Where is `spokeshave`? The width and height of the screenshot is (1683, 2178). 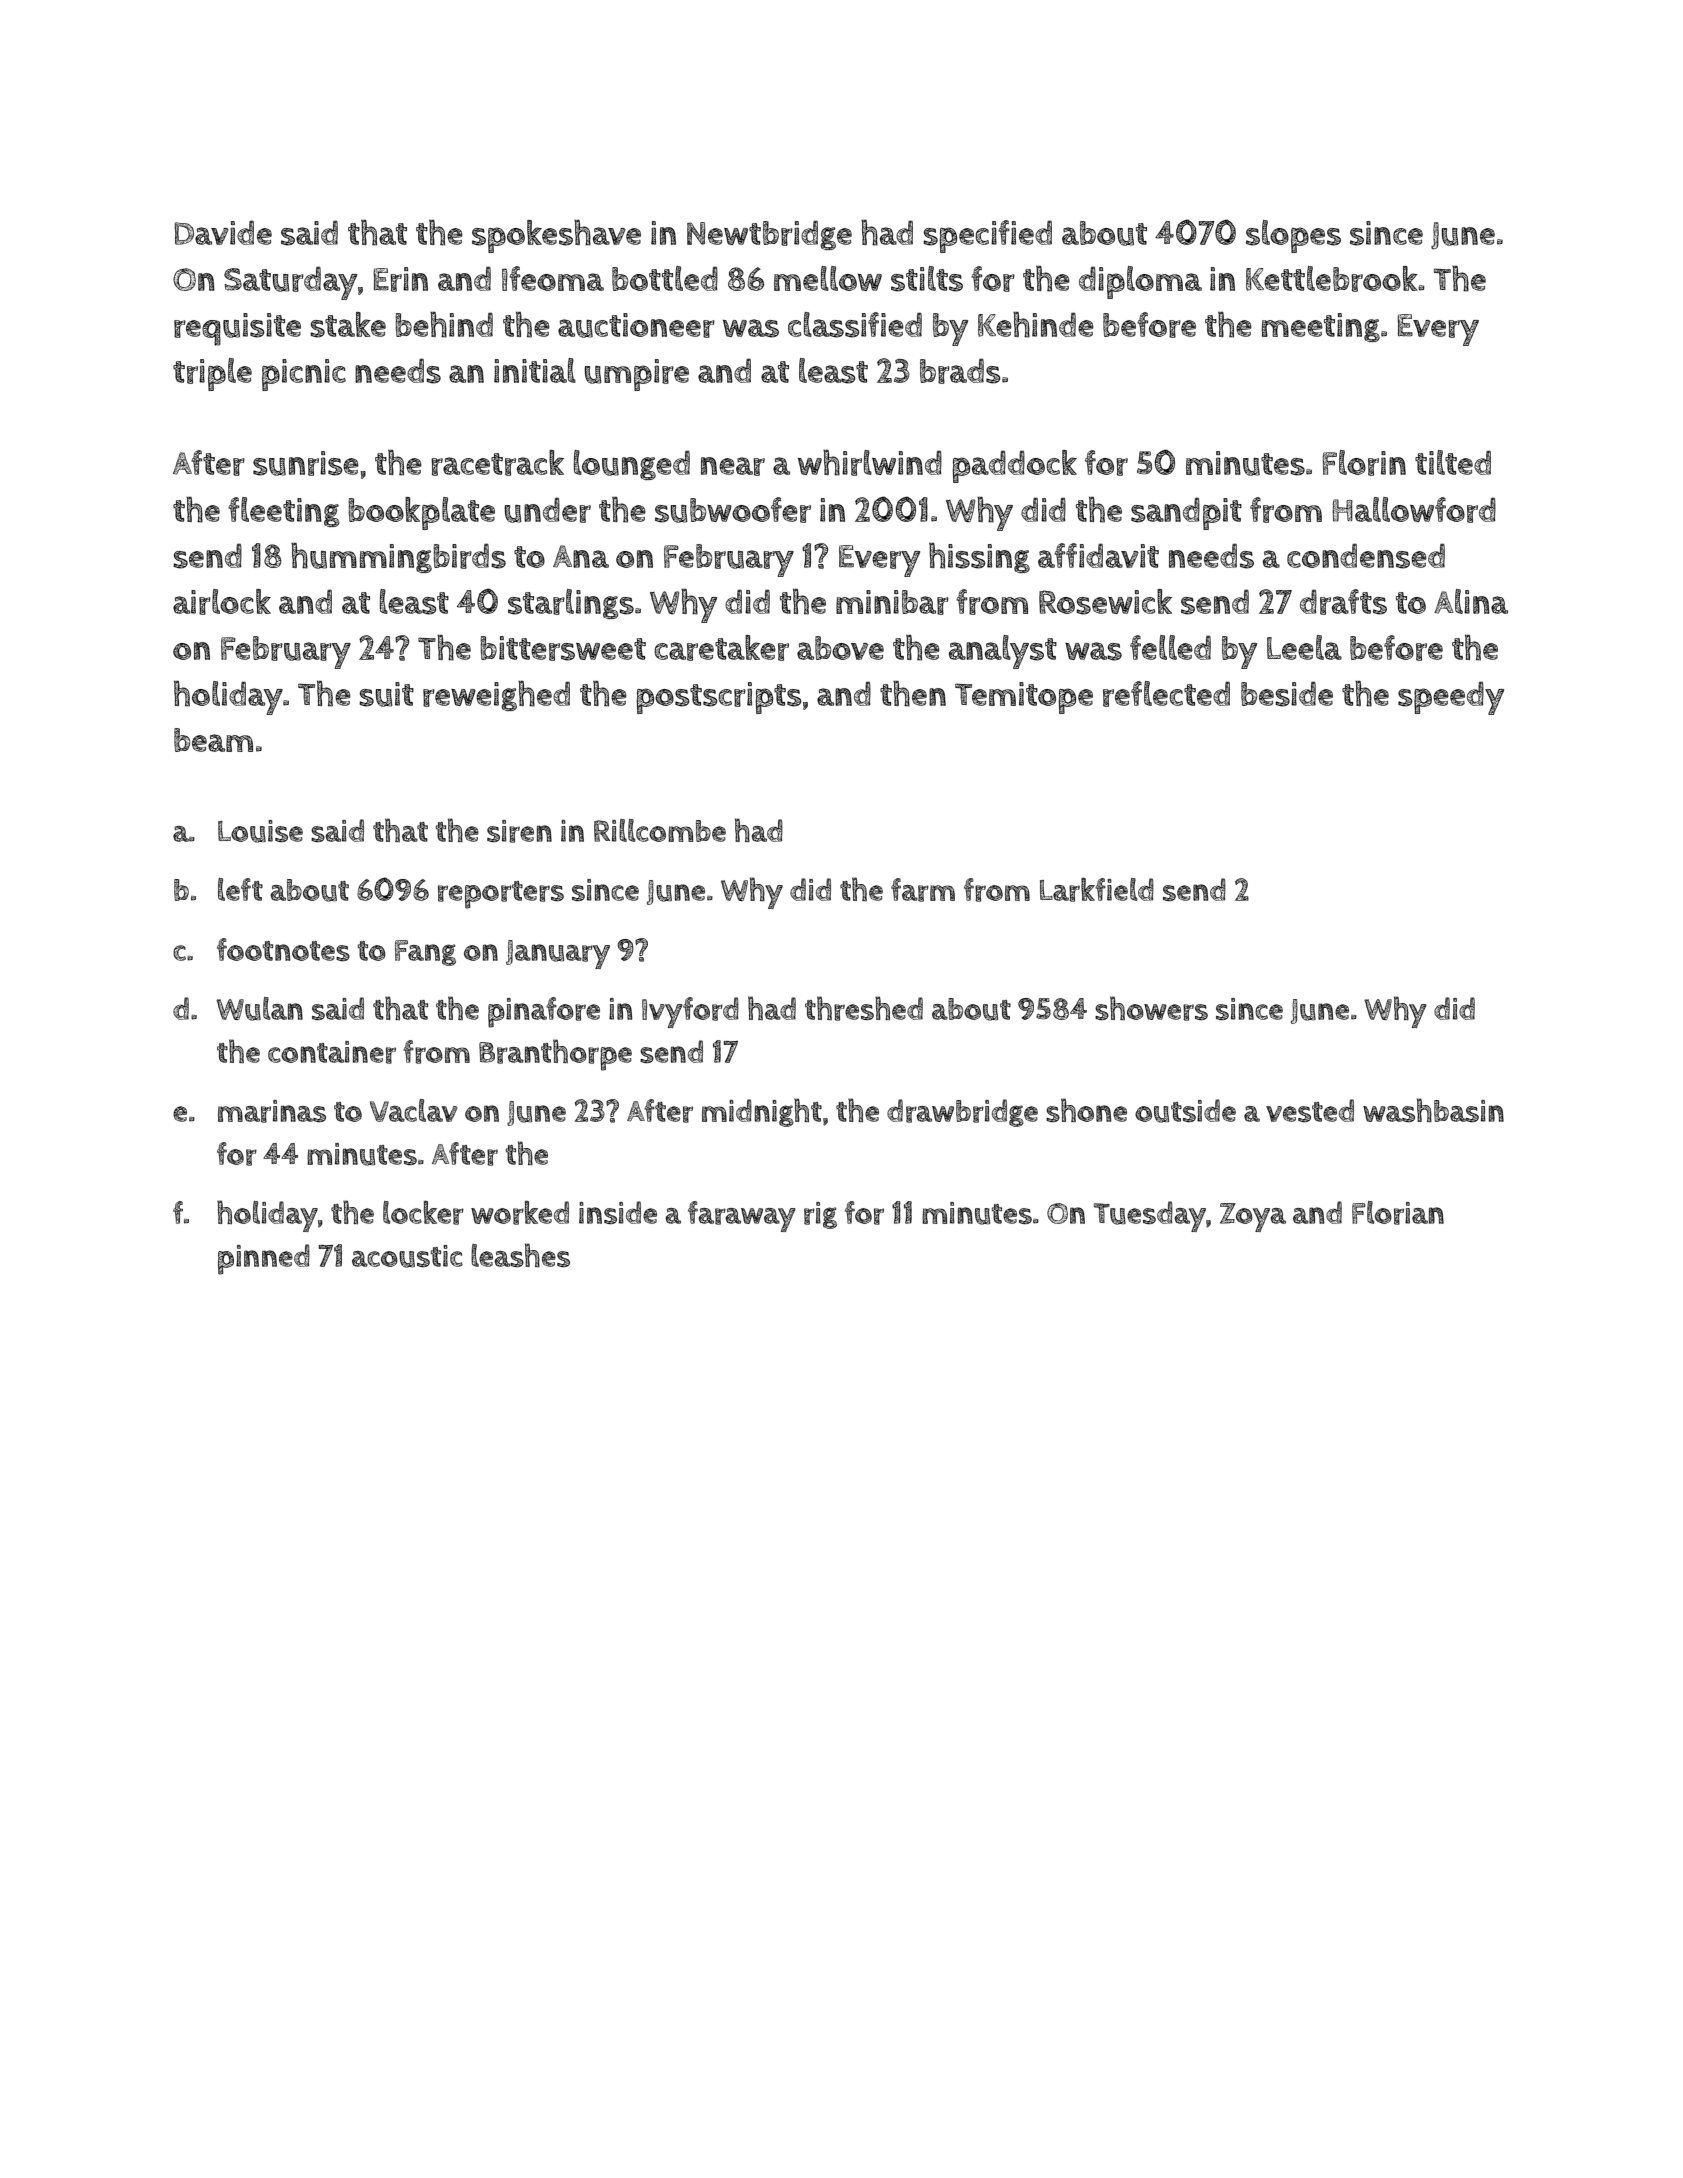 spokeshave is located at coordinates (556, 236).
